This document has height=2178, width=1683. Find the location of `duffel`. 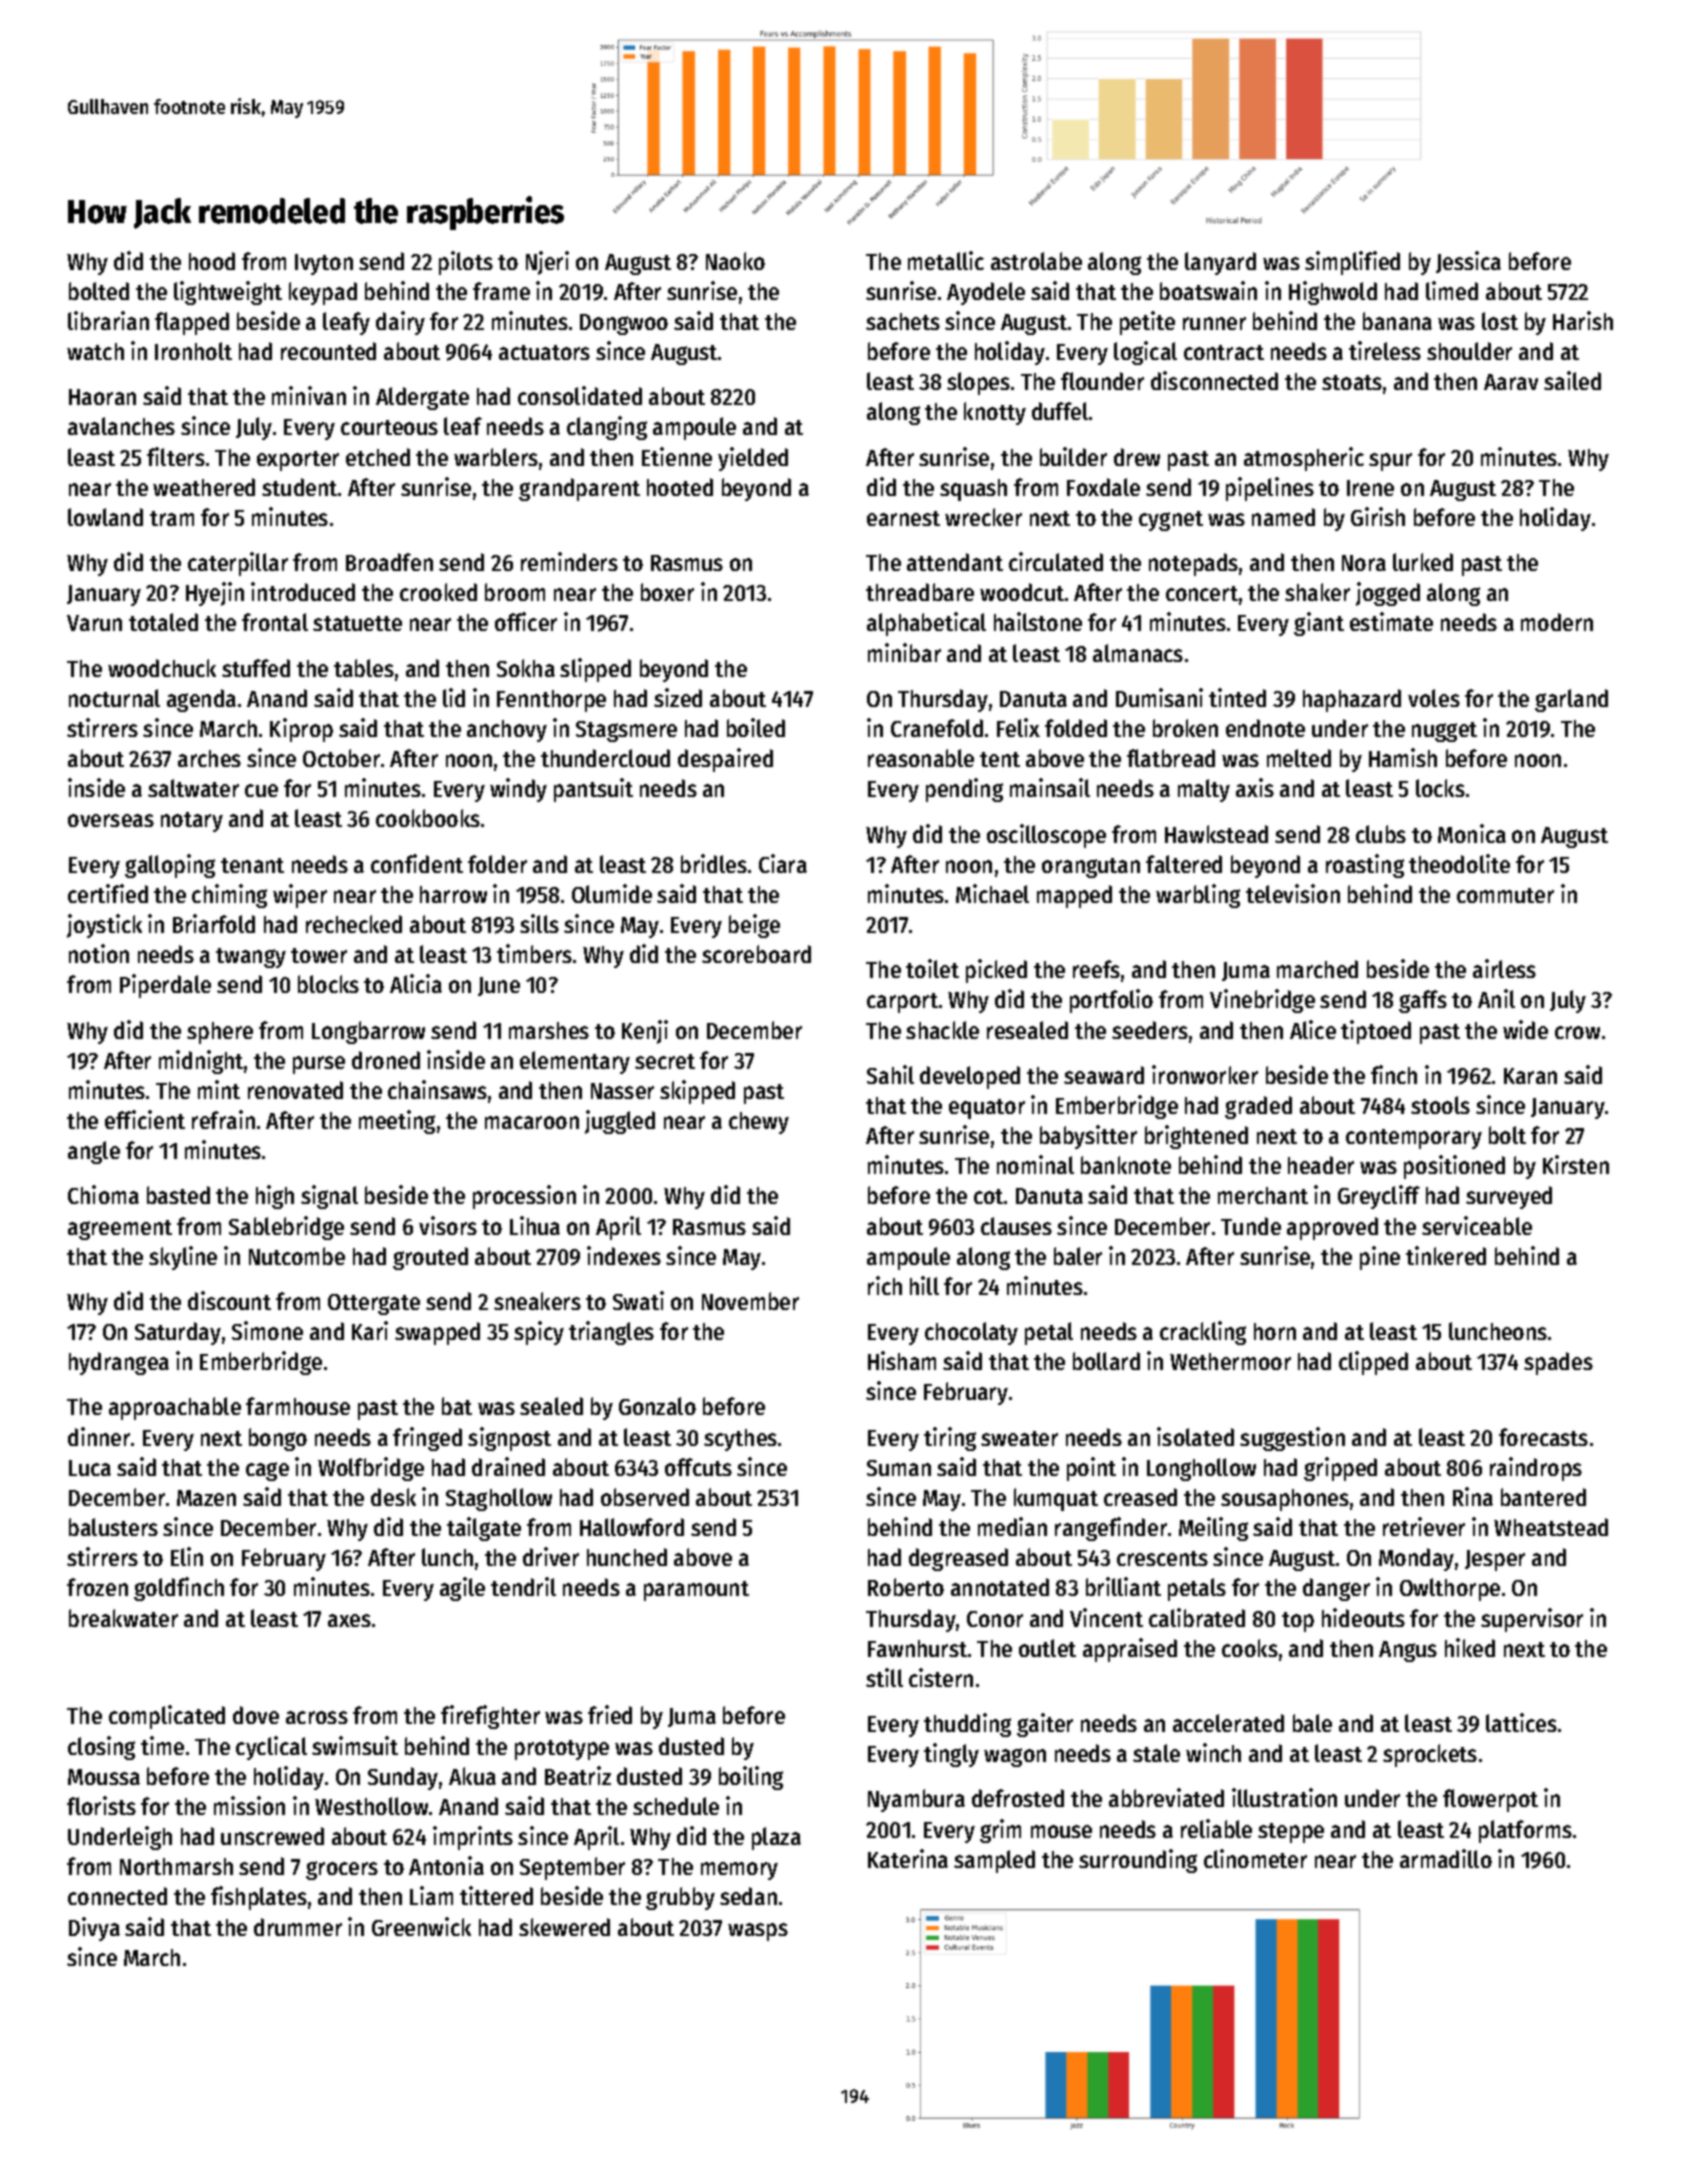

duffel is located at coordinates (1060, 411).
